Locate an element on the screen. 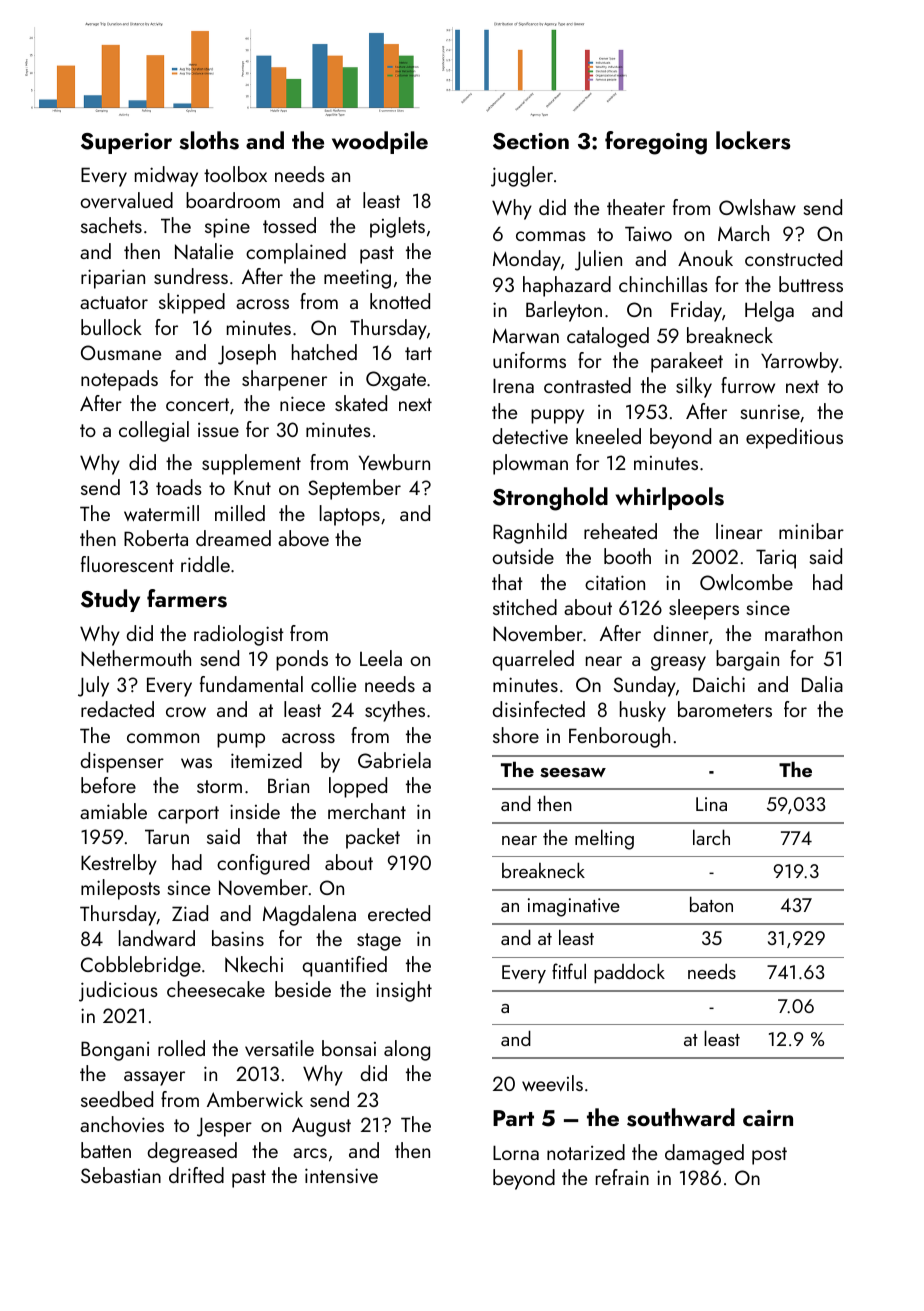 The image size is (924, 1311). uniforms is located at coordinates (529, 360).
